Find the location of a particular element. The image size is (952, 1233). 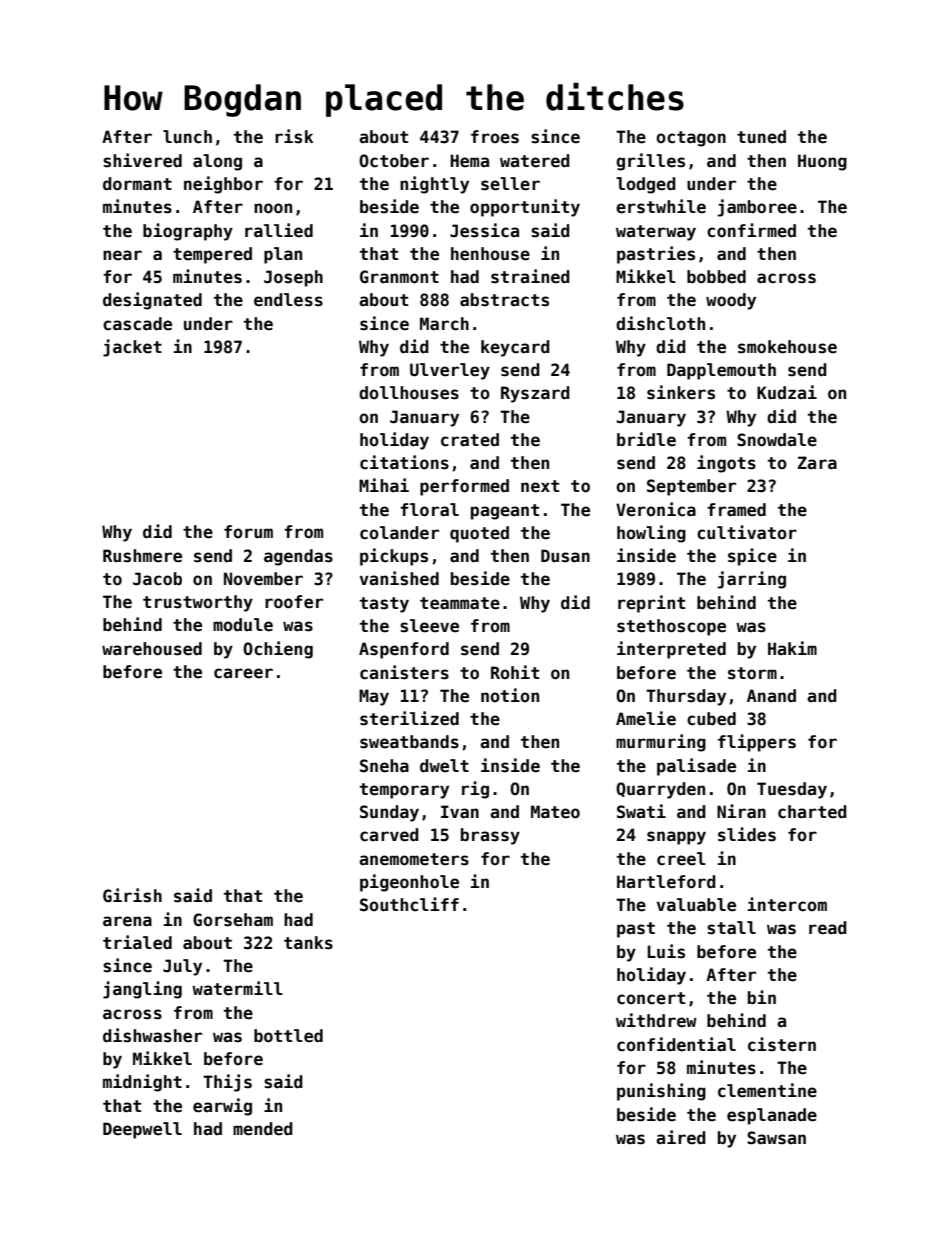

jamboree is located at coordinates (757, 208).
